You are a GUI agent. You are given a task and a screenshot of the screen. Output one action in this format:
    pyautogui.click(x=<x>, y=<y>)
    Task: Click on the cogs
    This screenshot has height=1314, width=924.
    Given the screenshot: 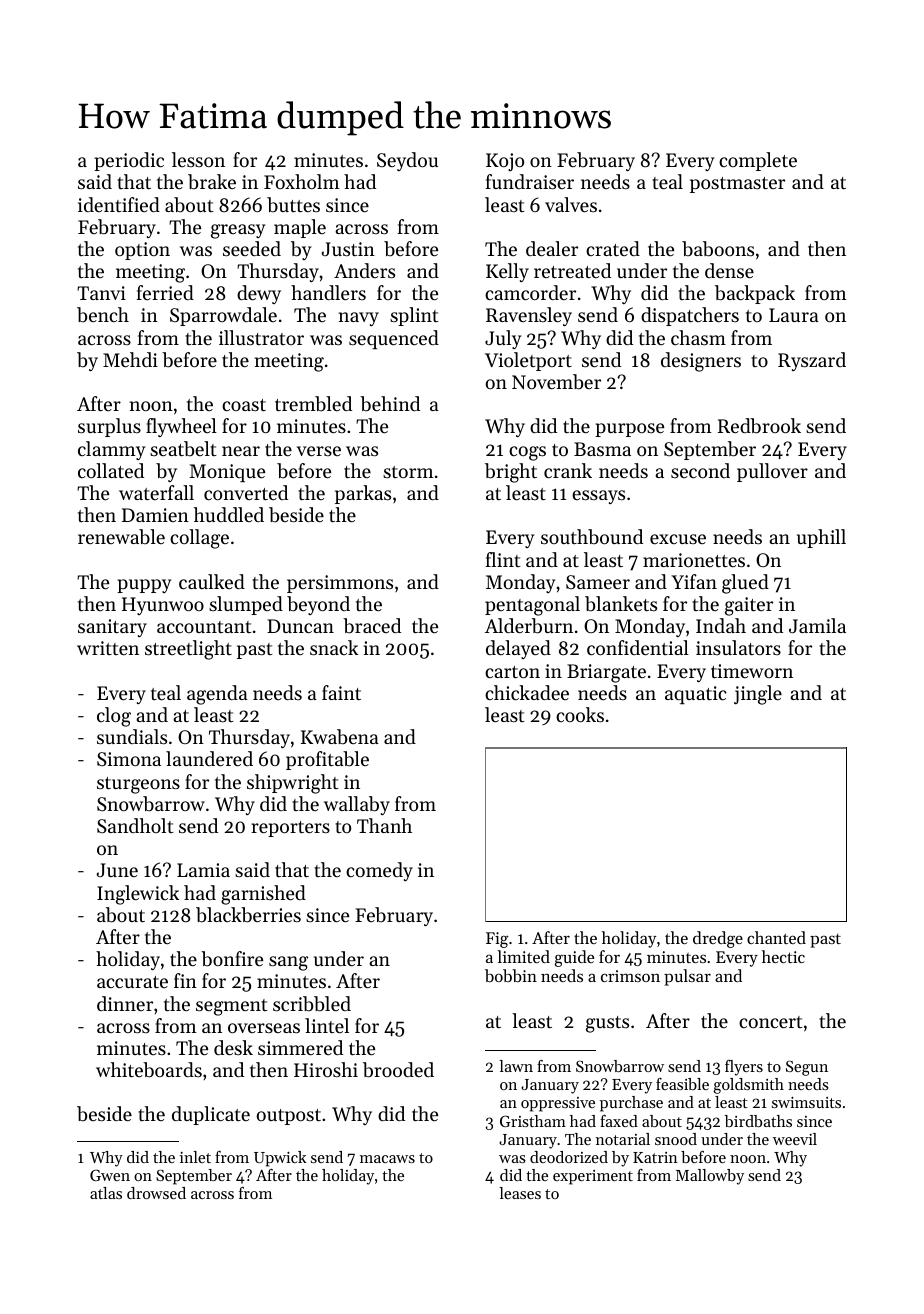 What is the action you would take?
    pyautogui.click(x=527, y=453)
